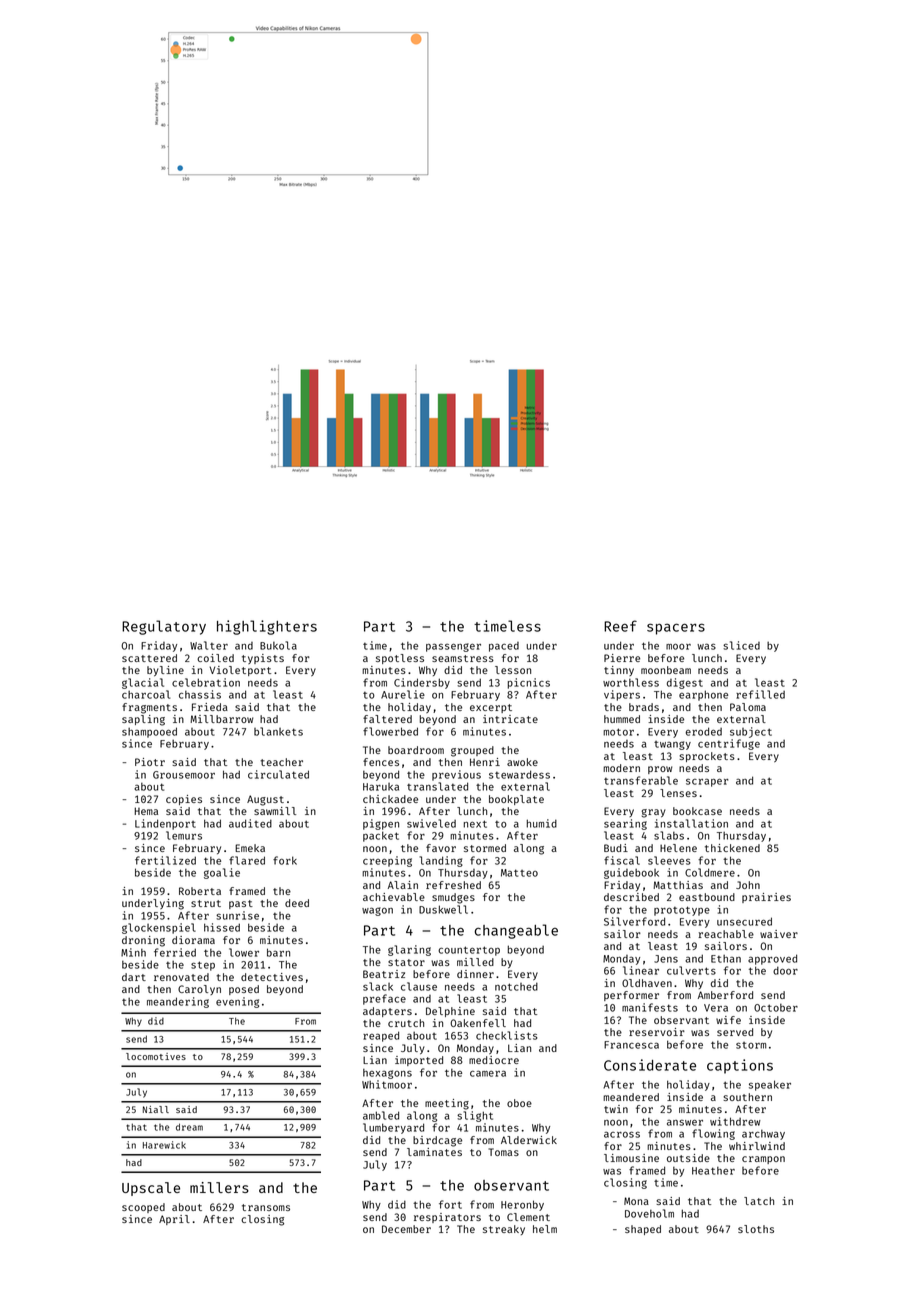 The width and height of the screenshot is (924, 1308). Describe the element at coordinates (199, 990) in the screenshot. I see `Carolyn` at that location.
